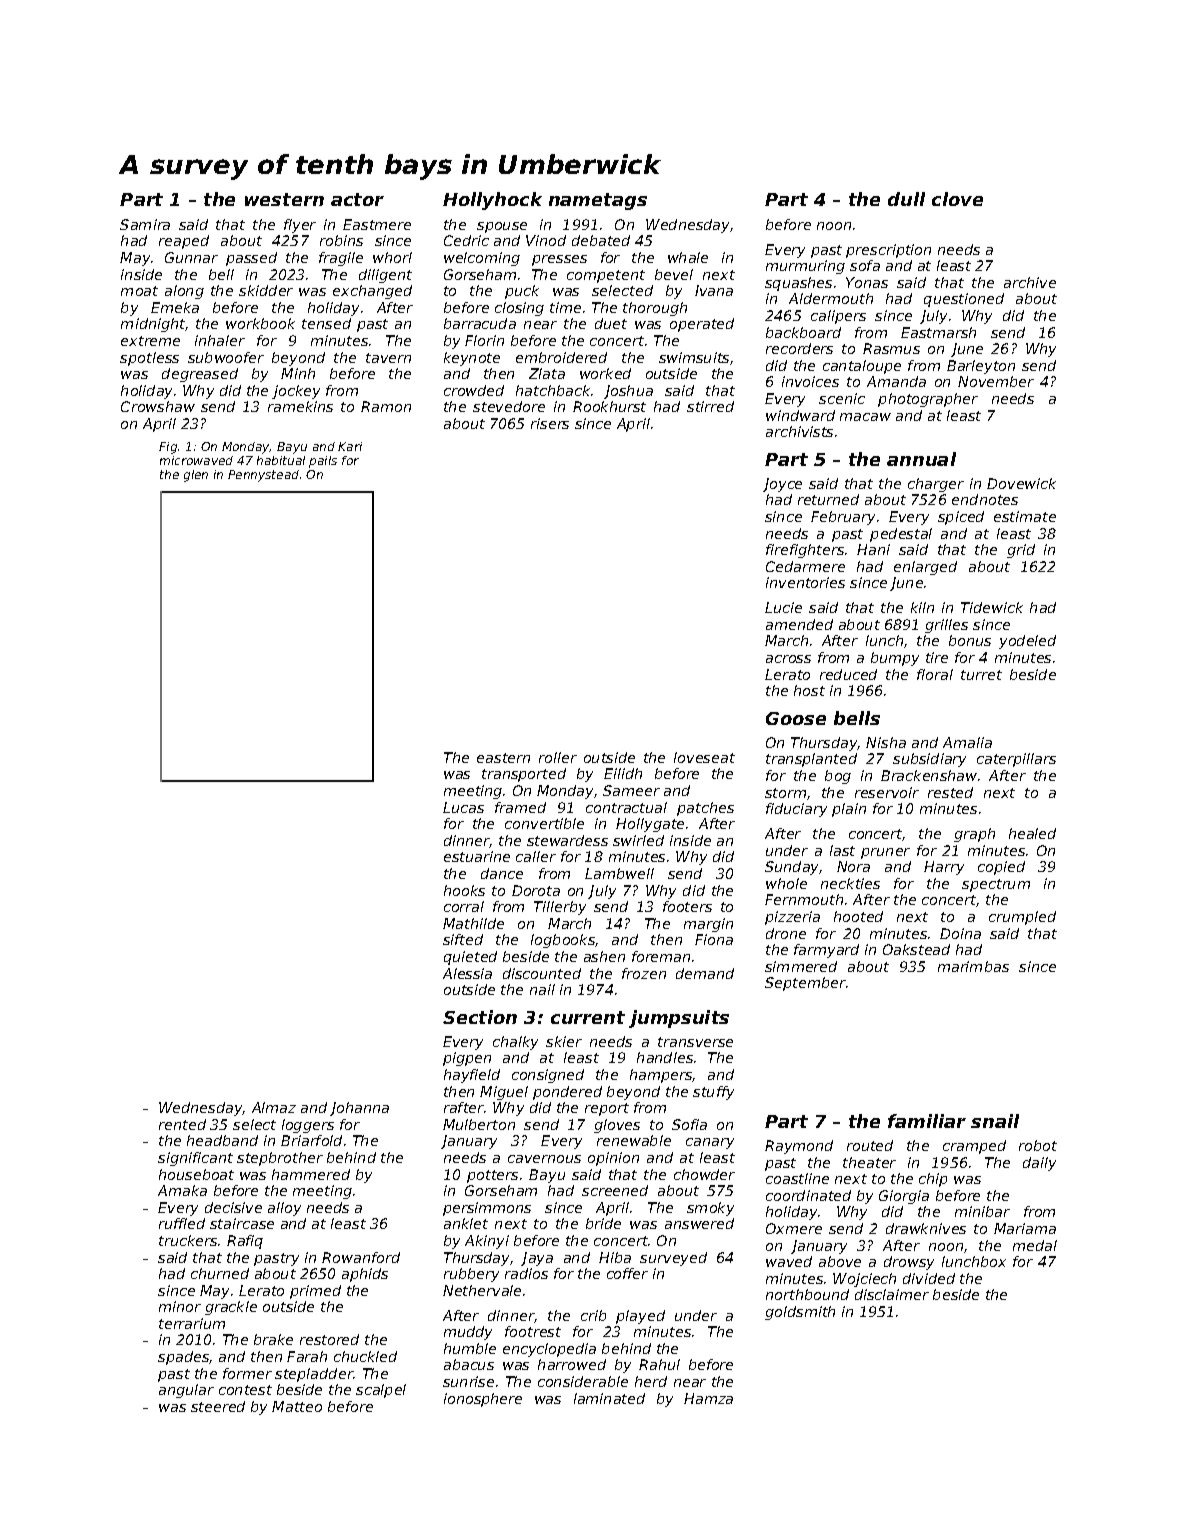 The height and width of the screenshot is (1524, 1178). Describe the element at coordinates (550, 423) in the screenshot. I see `risers` at that location.
